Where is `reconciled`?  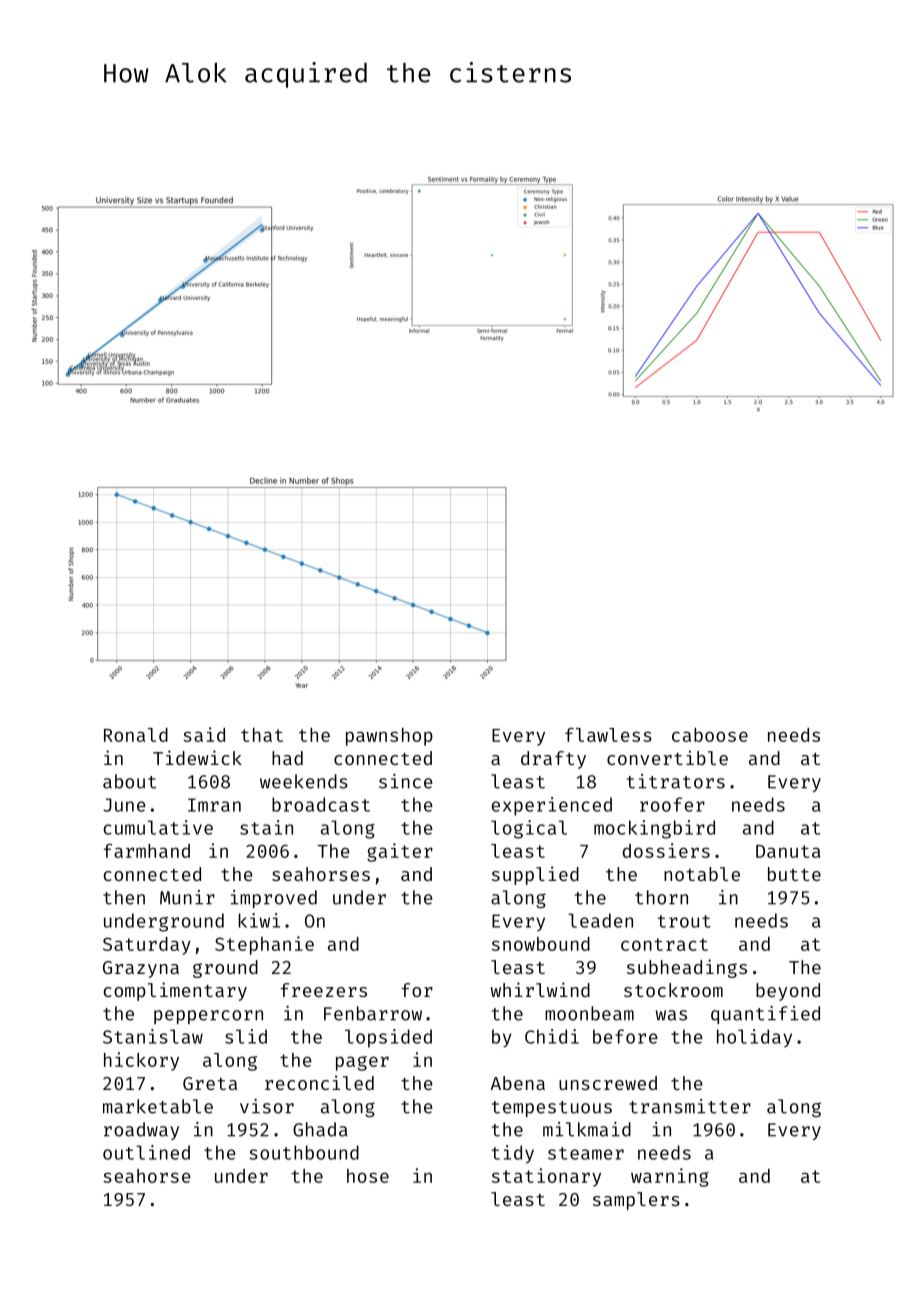 reconciled is located at coordinates (319, 1082).
